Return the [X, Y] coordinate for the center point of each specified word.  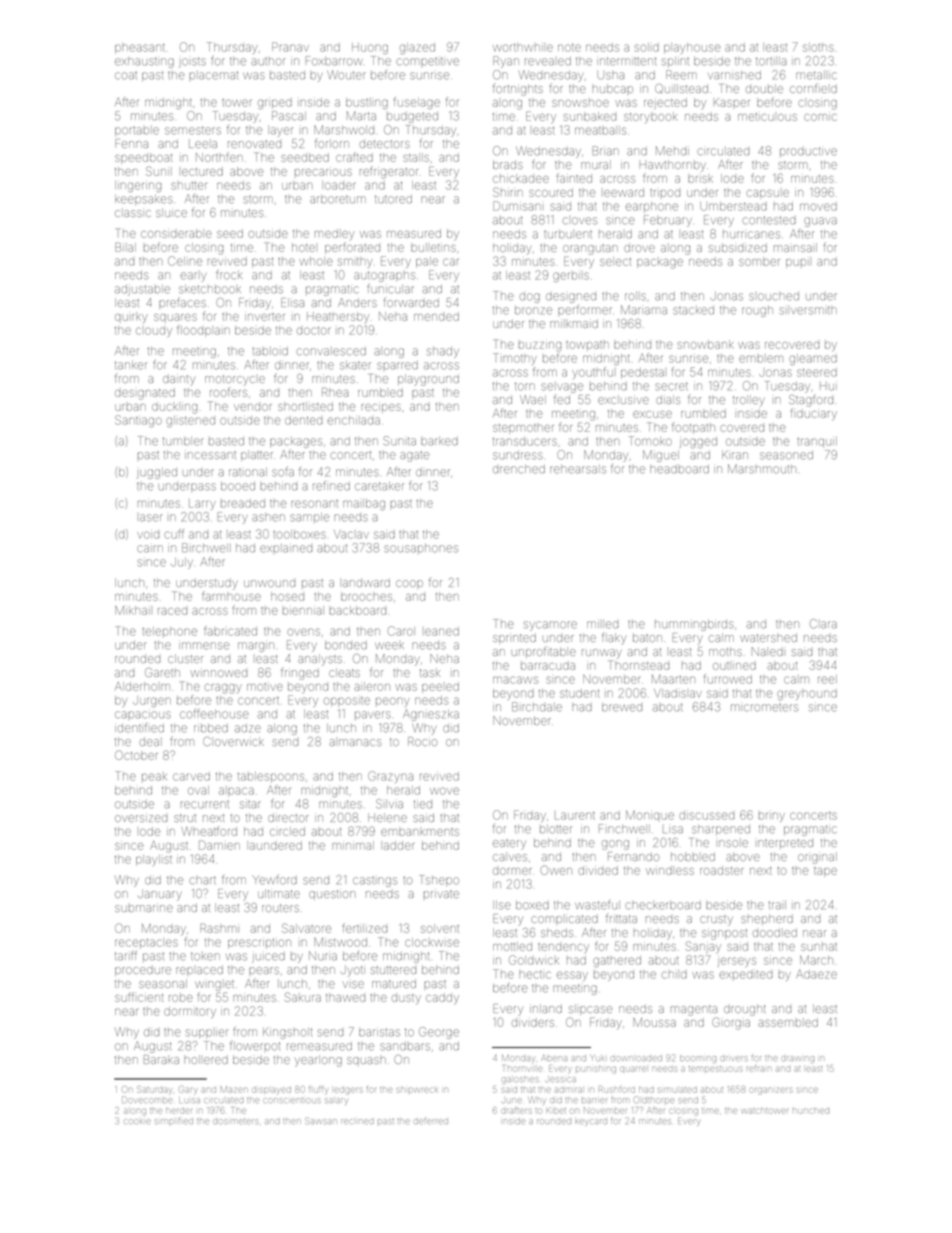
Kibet [556, 1111]
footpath [693, 428]
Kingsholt [287, 1033]
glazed [417, 48]
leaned [442, 631]
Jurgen [152, 701]
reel [827, 679]
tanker [131, 365]
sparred [397, 365]
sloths [818, 47]
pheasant [140, 48]
